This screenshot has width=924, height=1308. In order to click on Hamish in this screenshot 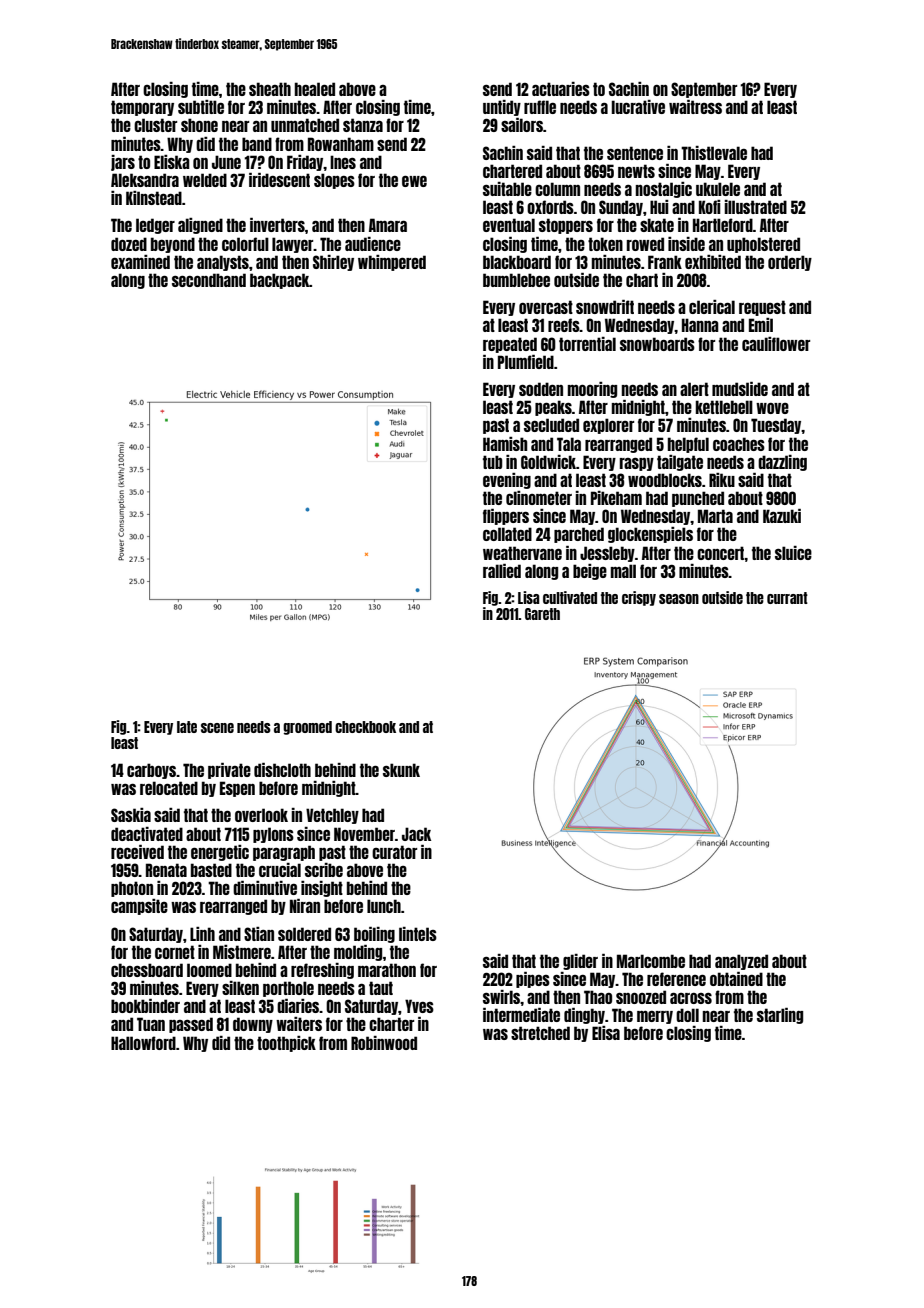, I will do `click(505, 444)`.
